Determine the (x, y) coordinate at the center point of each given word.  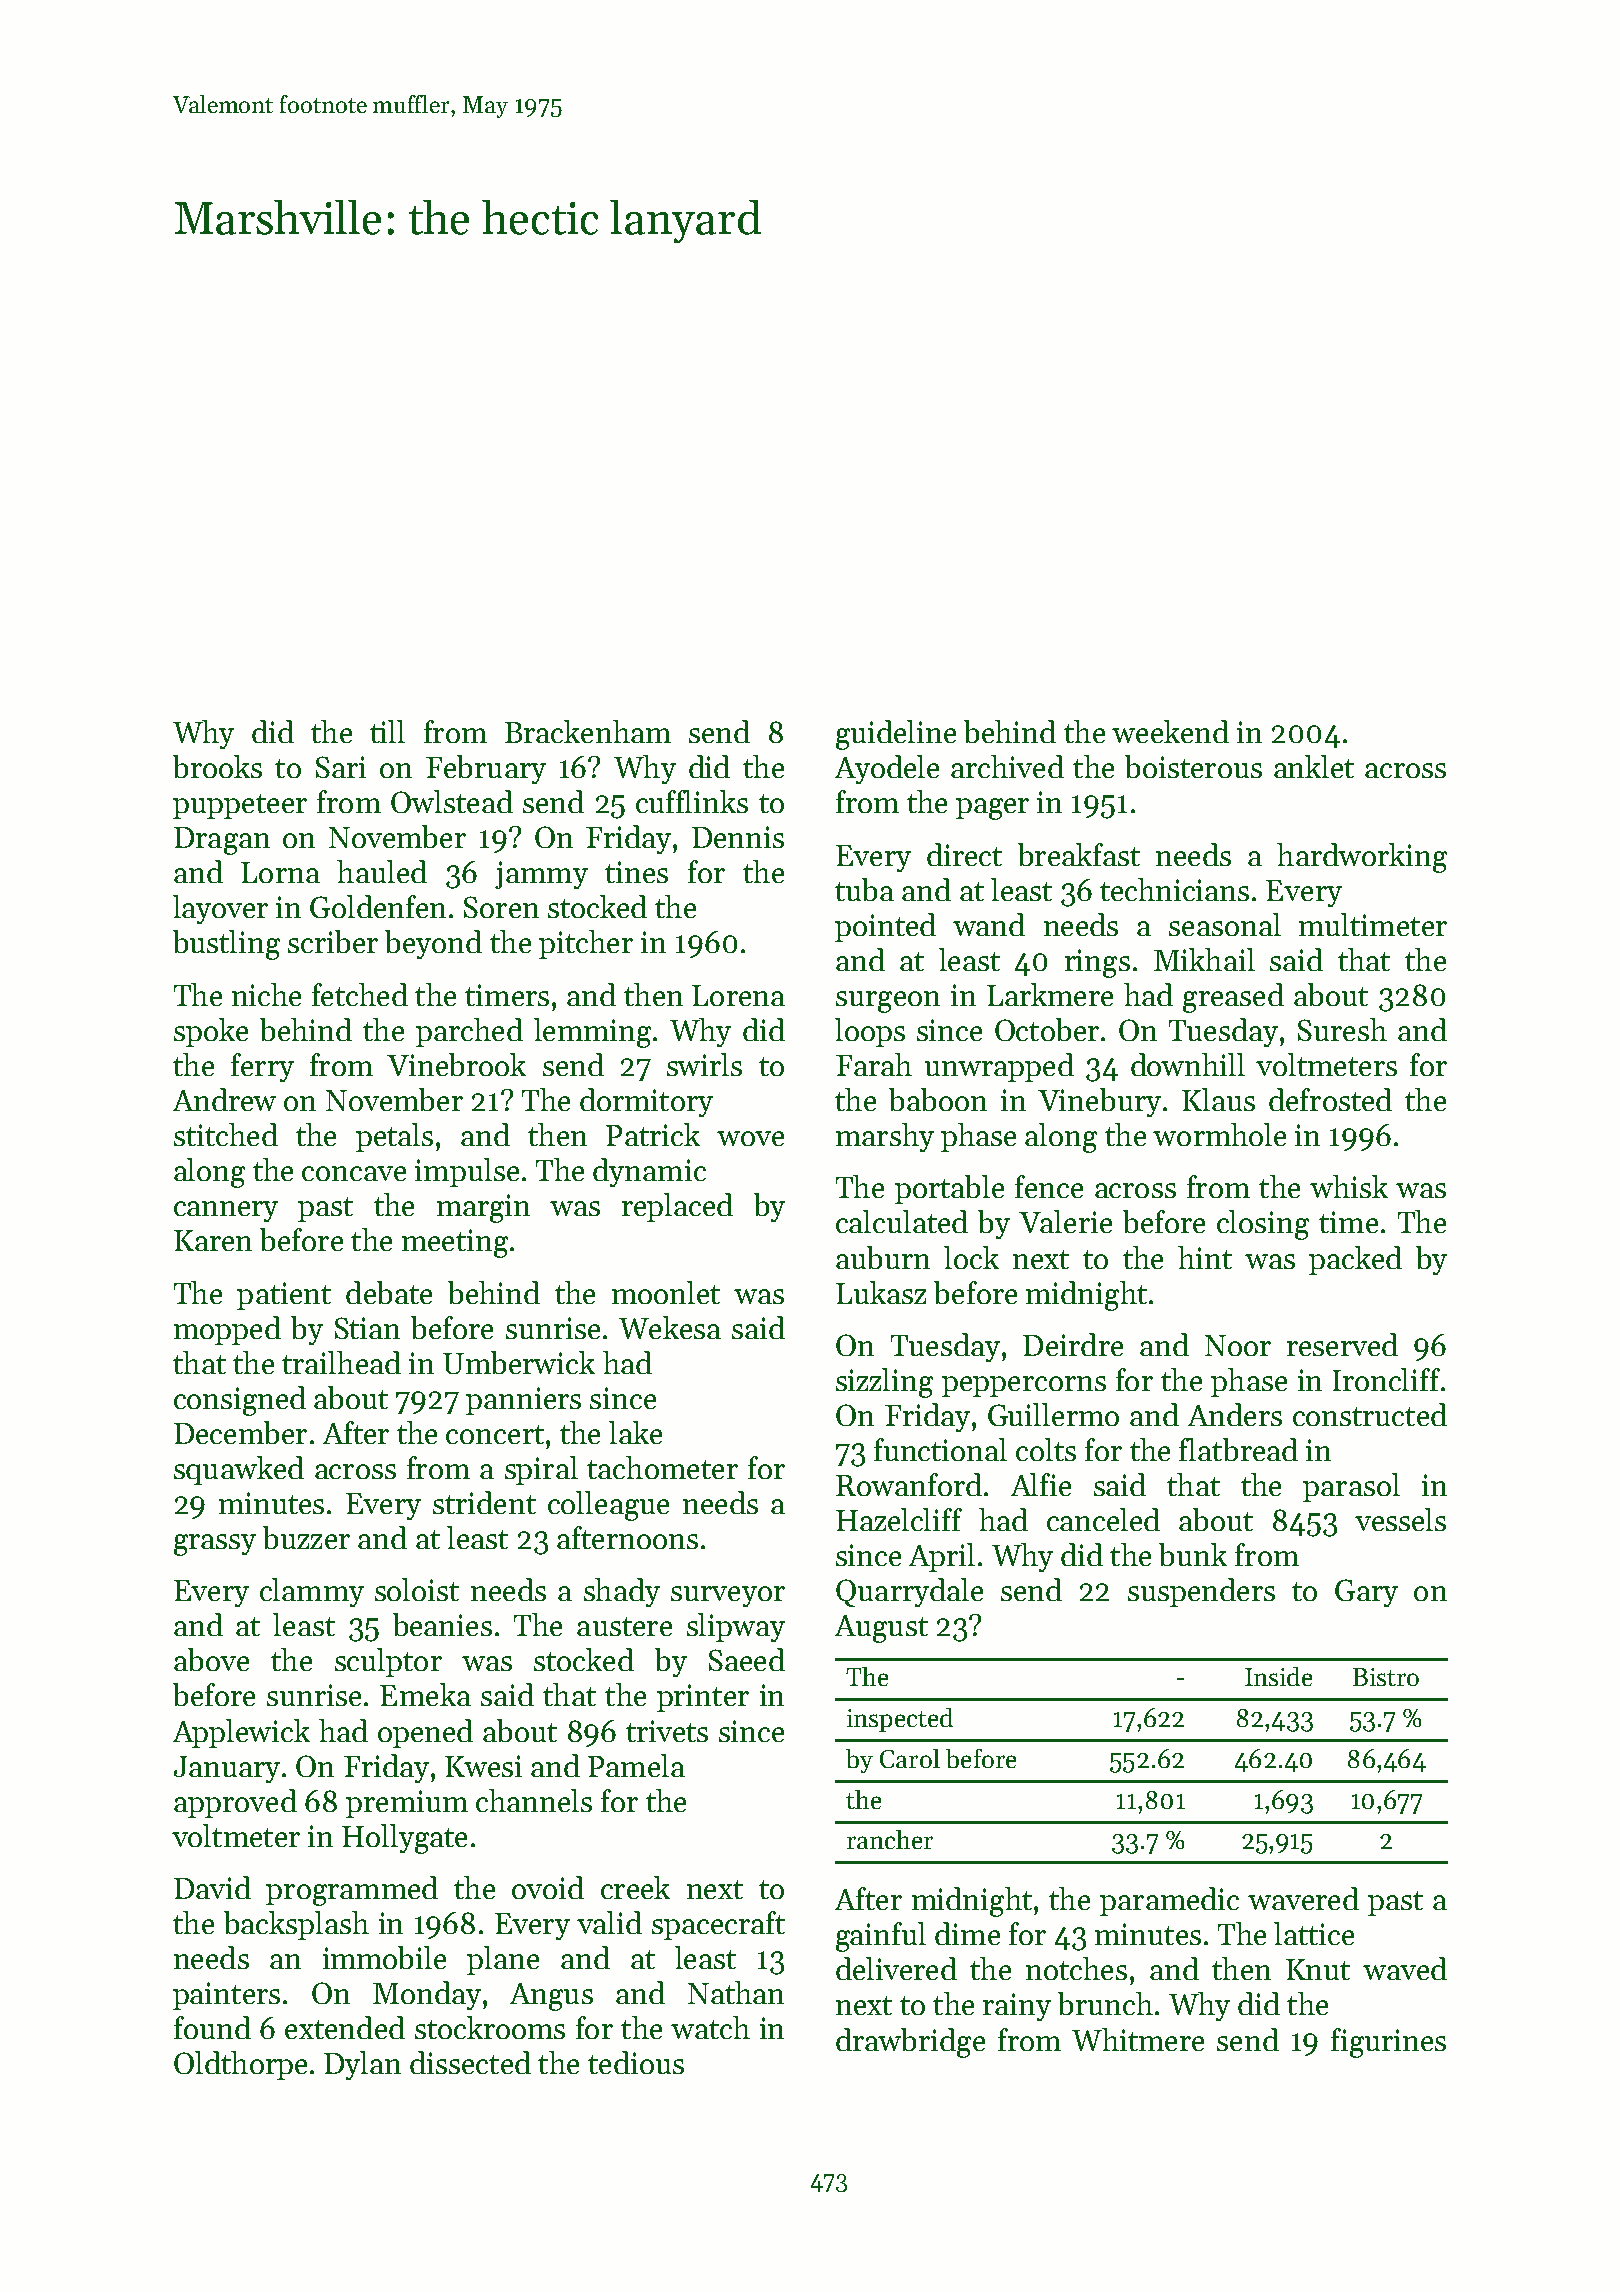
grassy (215, 1545)
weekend (1170, 731)
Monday (427, 1995)
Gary (1366, 1593)
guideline (896, 735)
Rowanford (909, 1484)
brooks (217, 766)
